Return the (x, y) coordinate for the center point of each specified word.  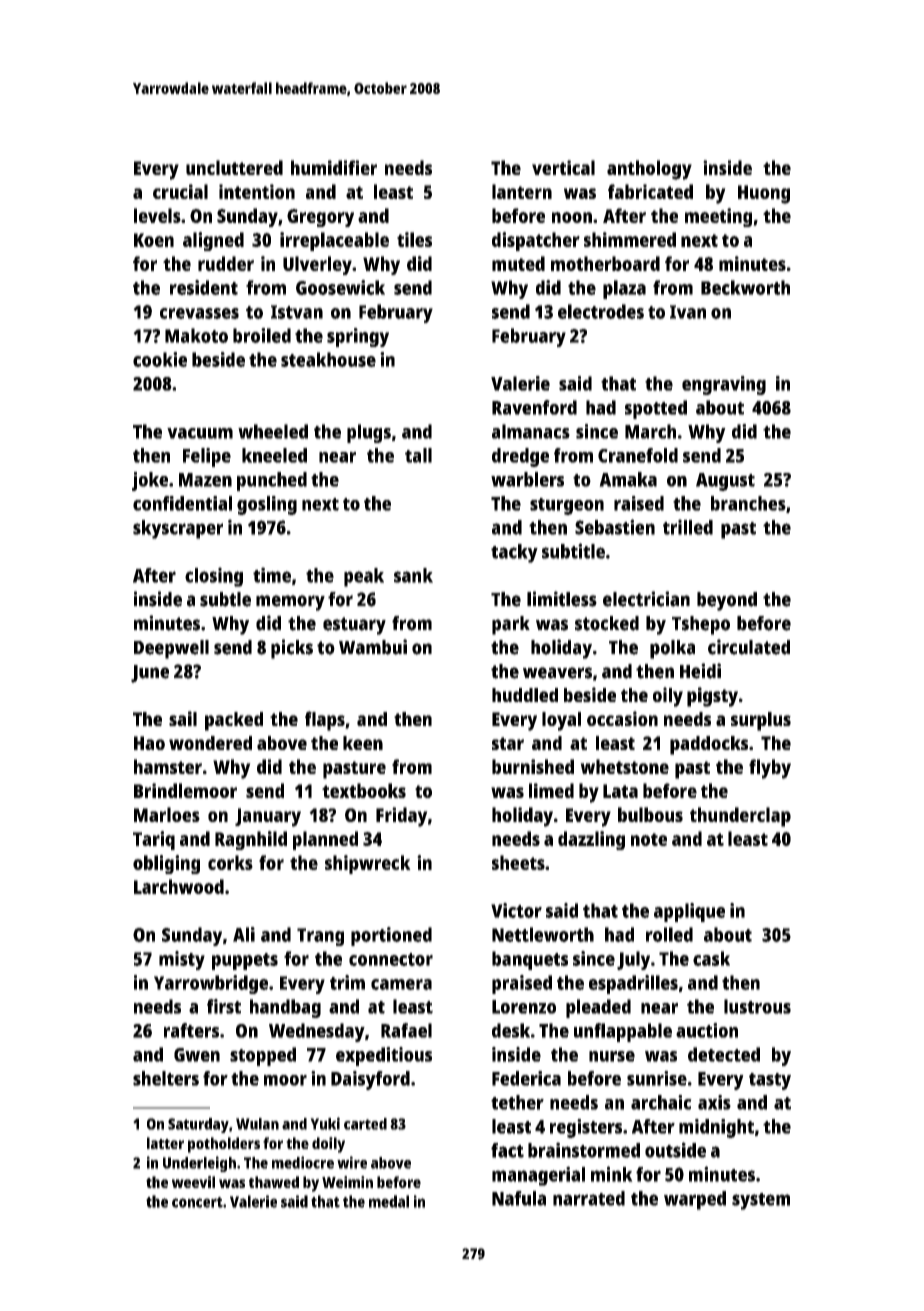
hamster (168, 766)
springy (358, 337)
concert (197, 1202)
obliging (166, 864)
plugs (369, 433)
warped (695, 1200)
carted (365, 1124)
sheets (518, 862)
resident (204, 287)
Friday (402, 817)
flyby (770, 769)
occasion (622, 718)
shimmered (630, 239)
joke (150, 481)
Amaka (628, 479)
